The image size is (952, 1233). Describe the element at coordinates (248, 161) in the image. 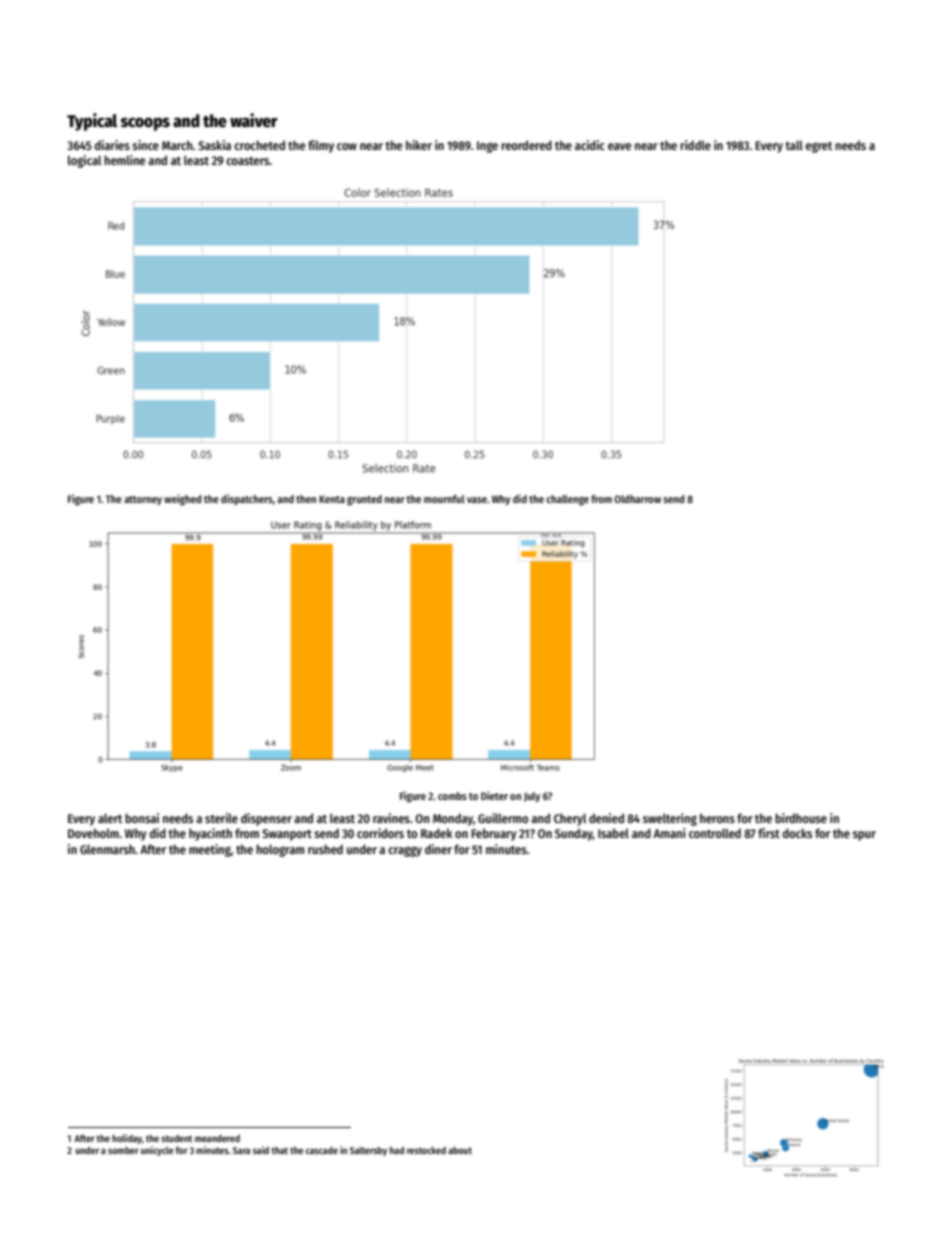

I see `coasters` at that location.
